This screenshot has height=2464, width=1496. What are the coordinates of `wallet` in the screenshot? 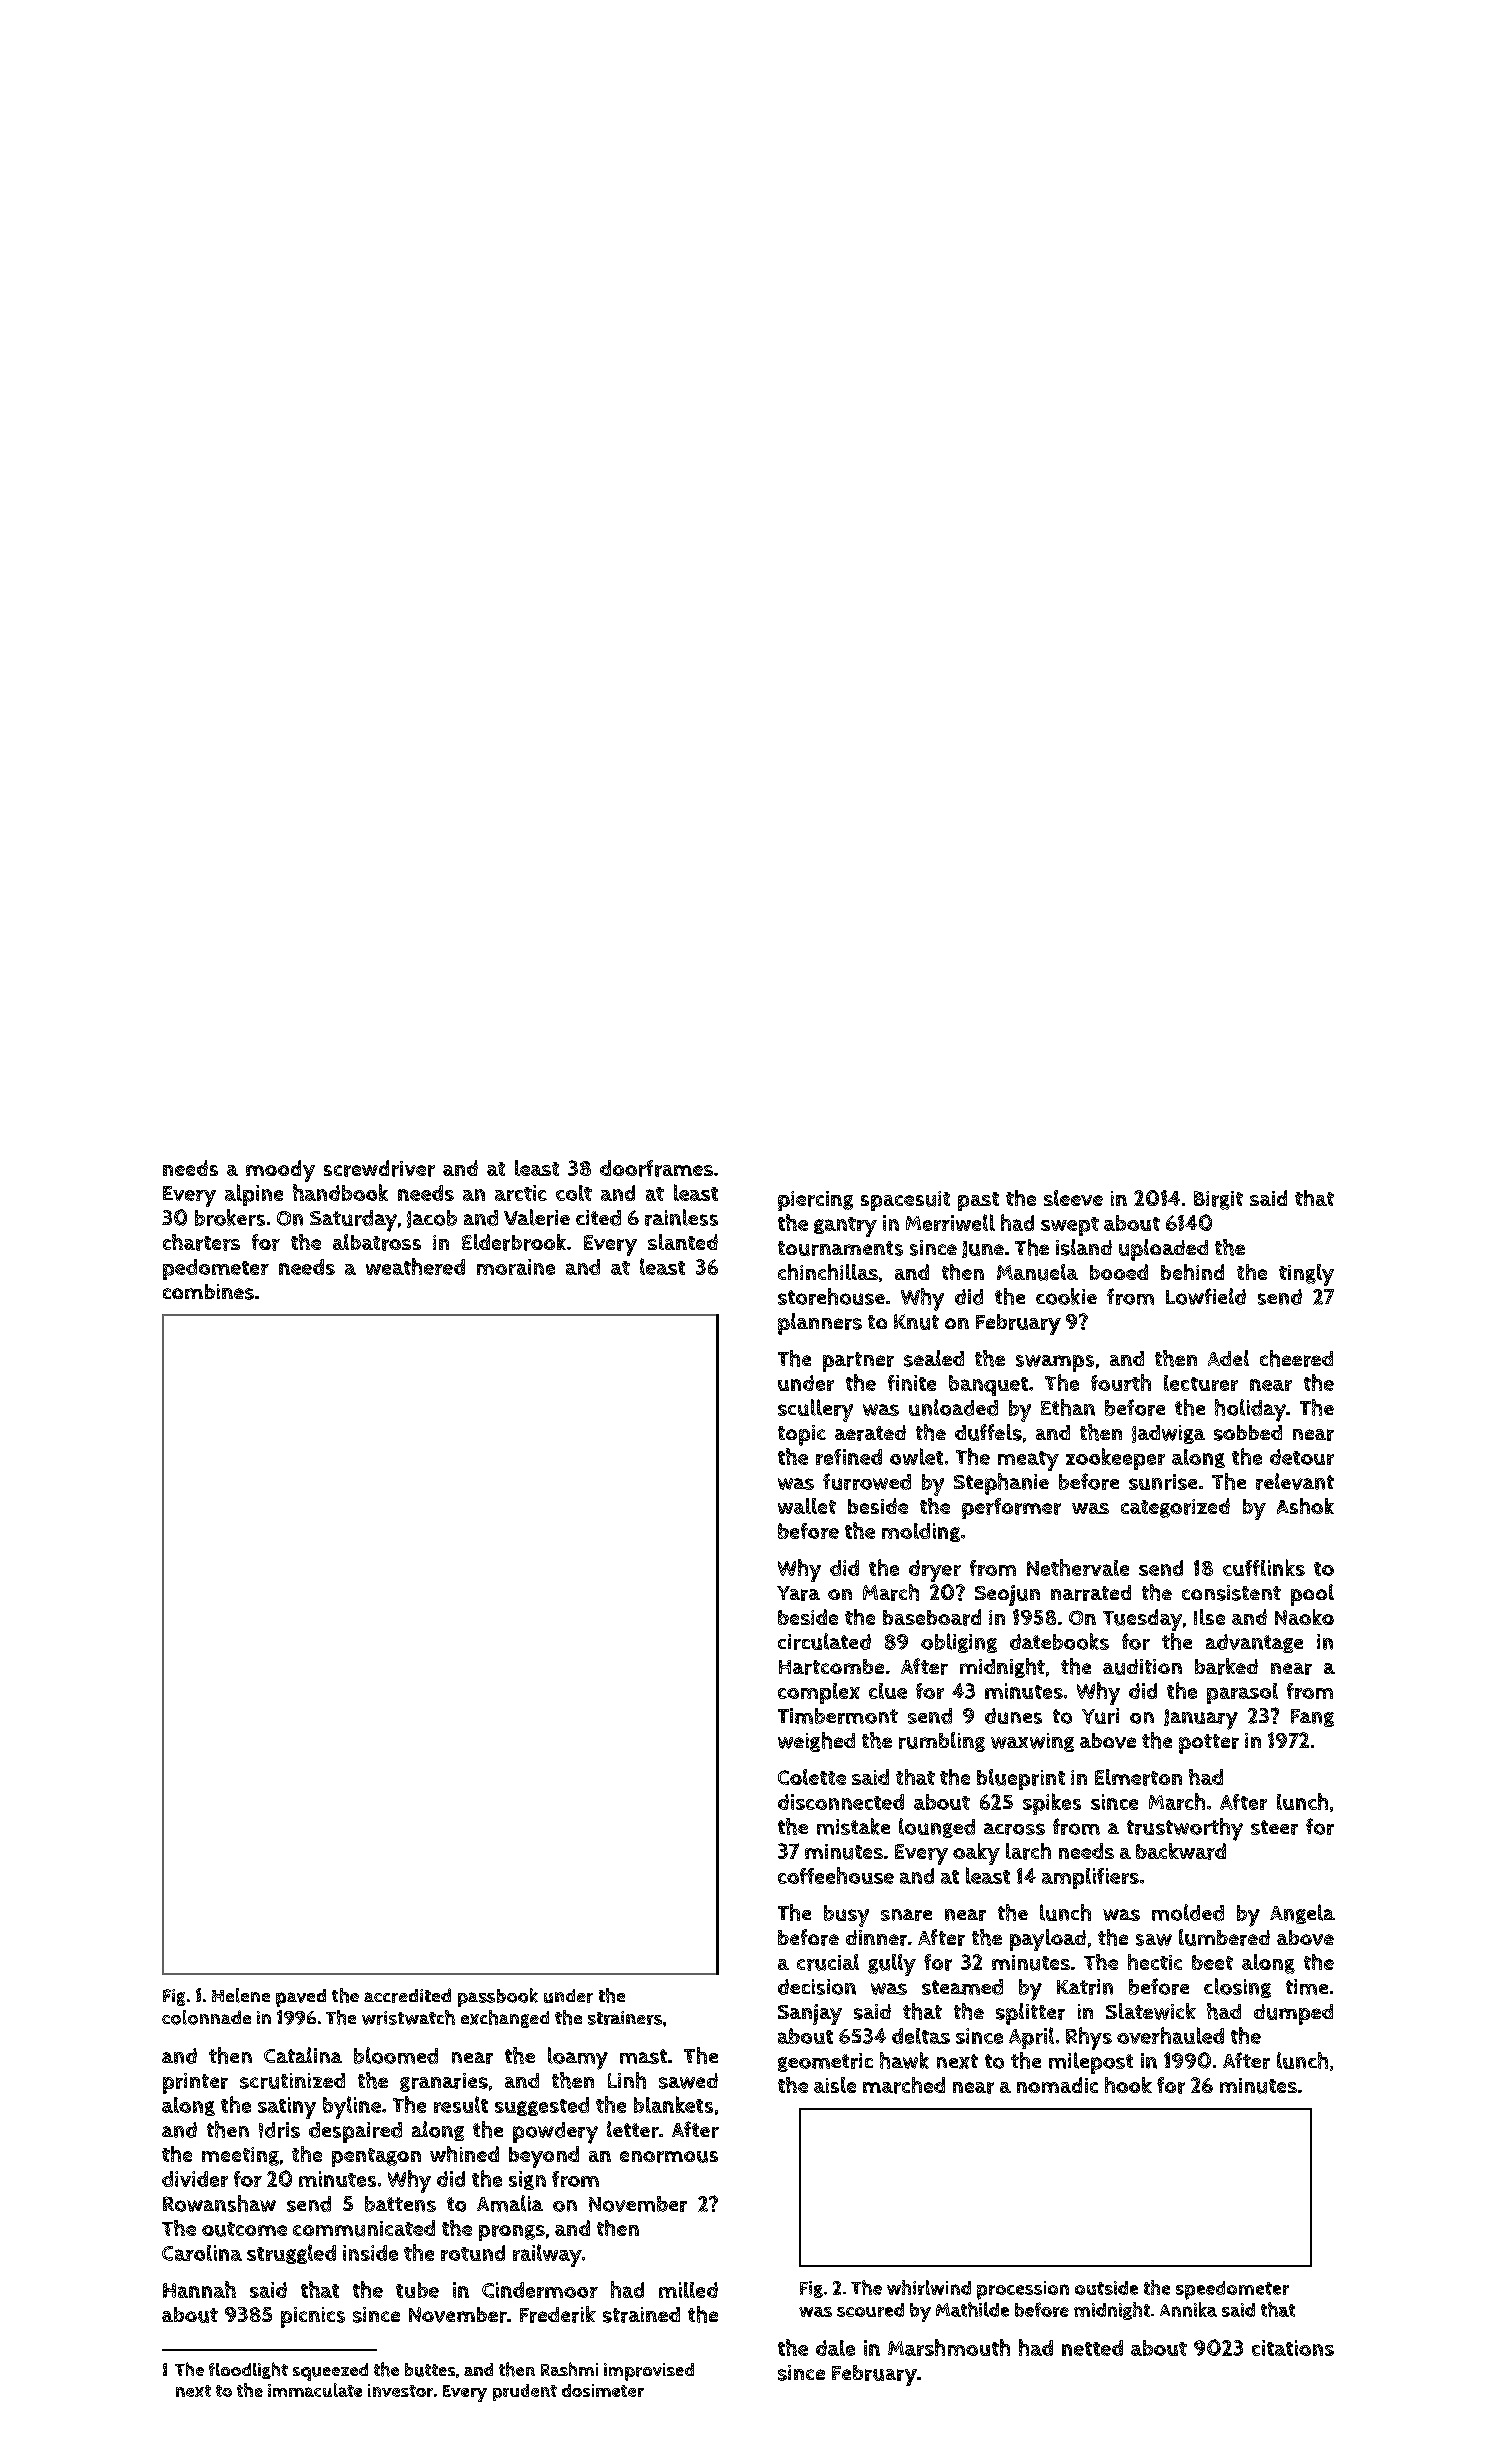 It's located at (807, 1506).
